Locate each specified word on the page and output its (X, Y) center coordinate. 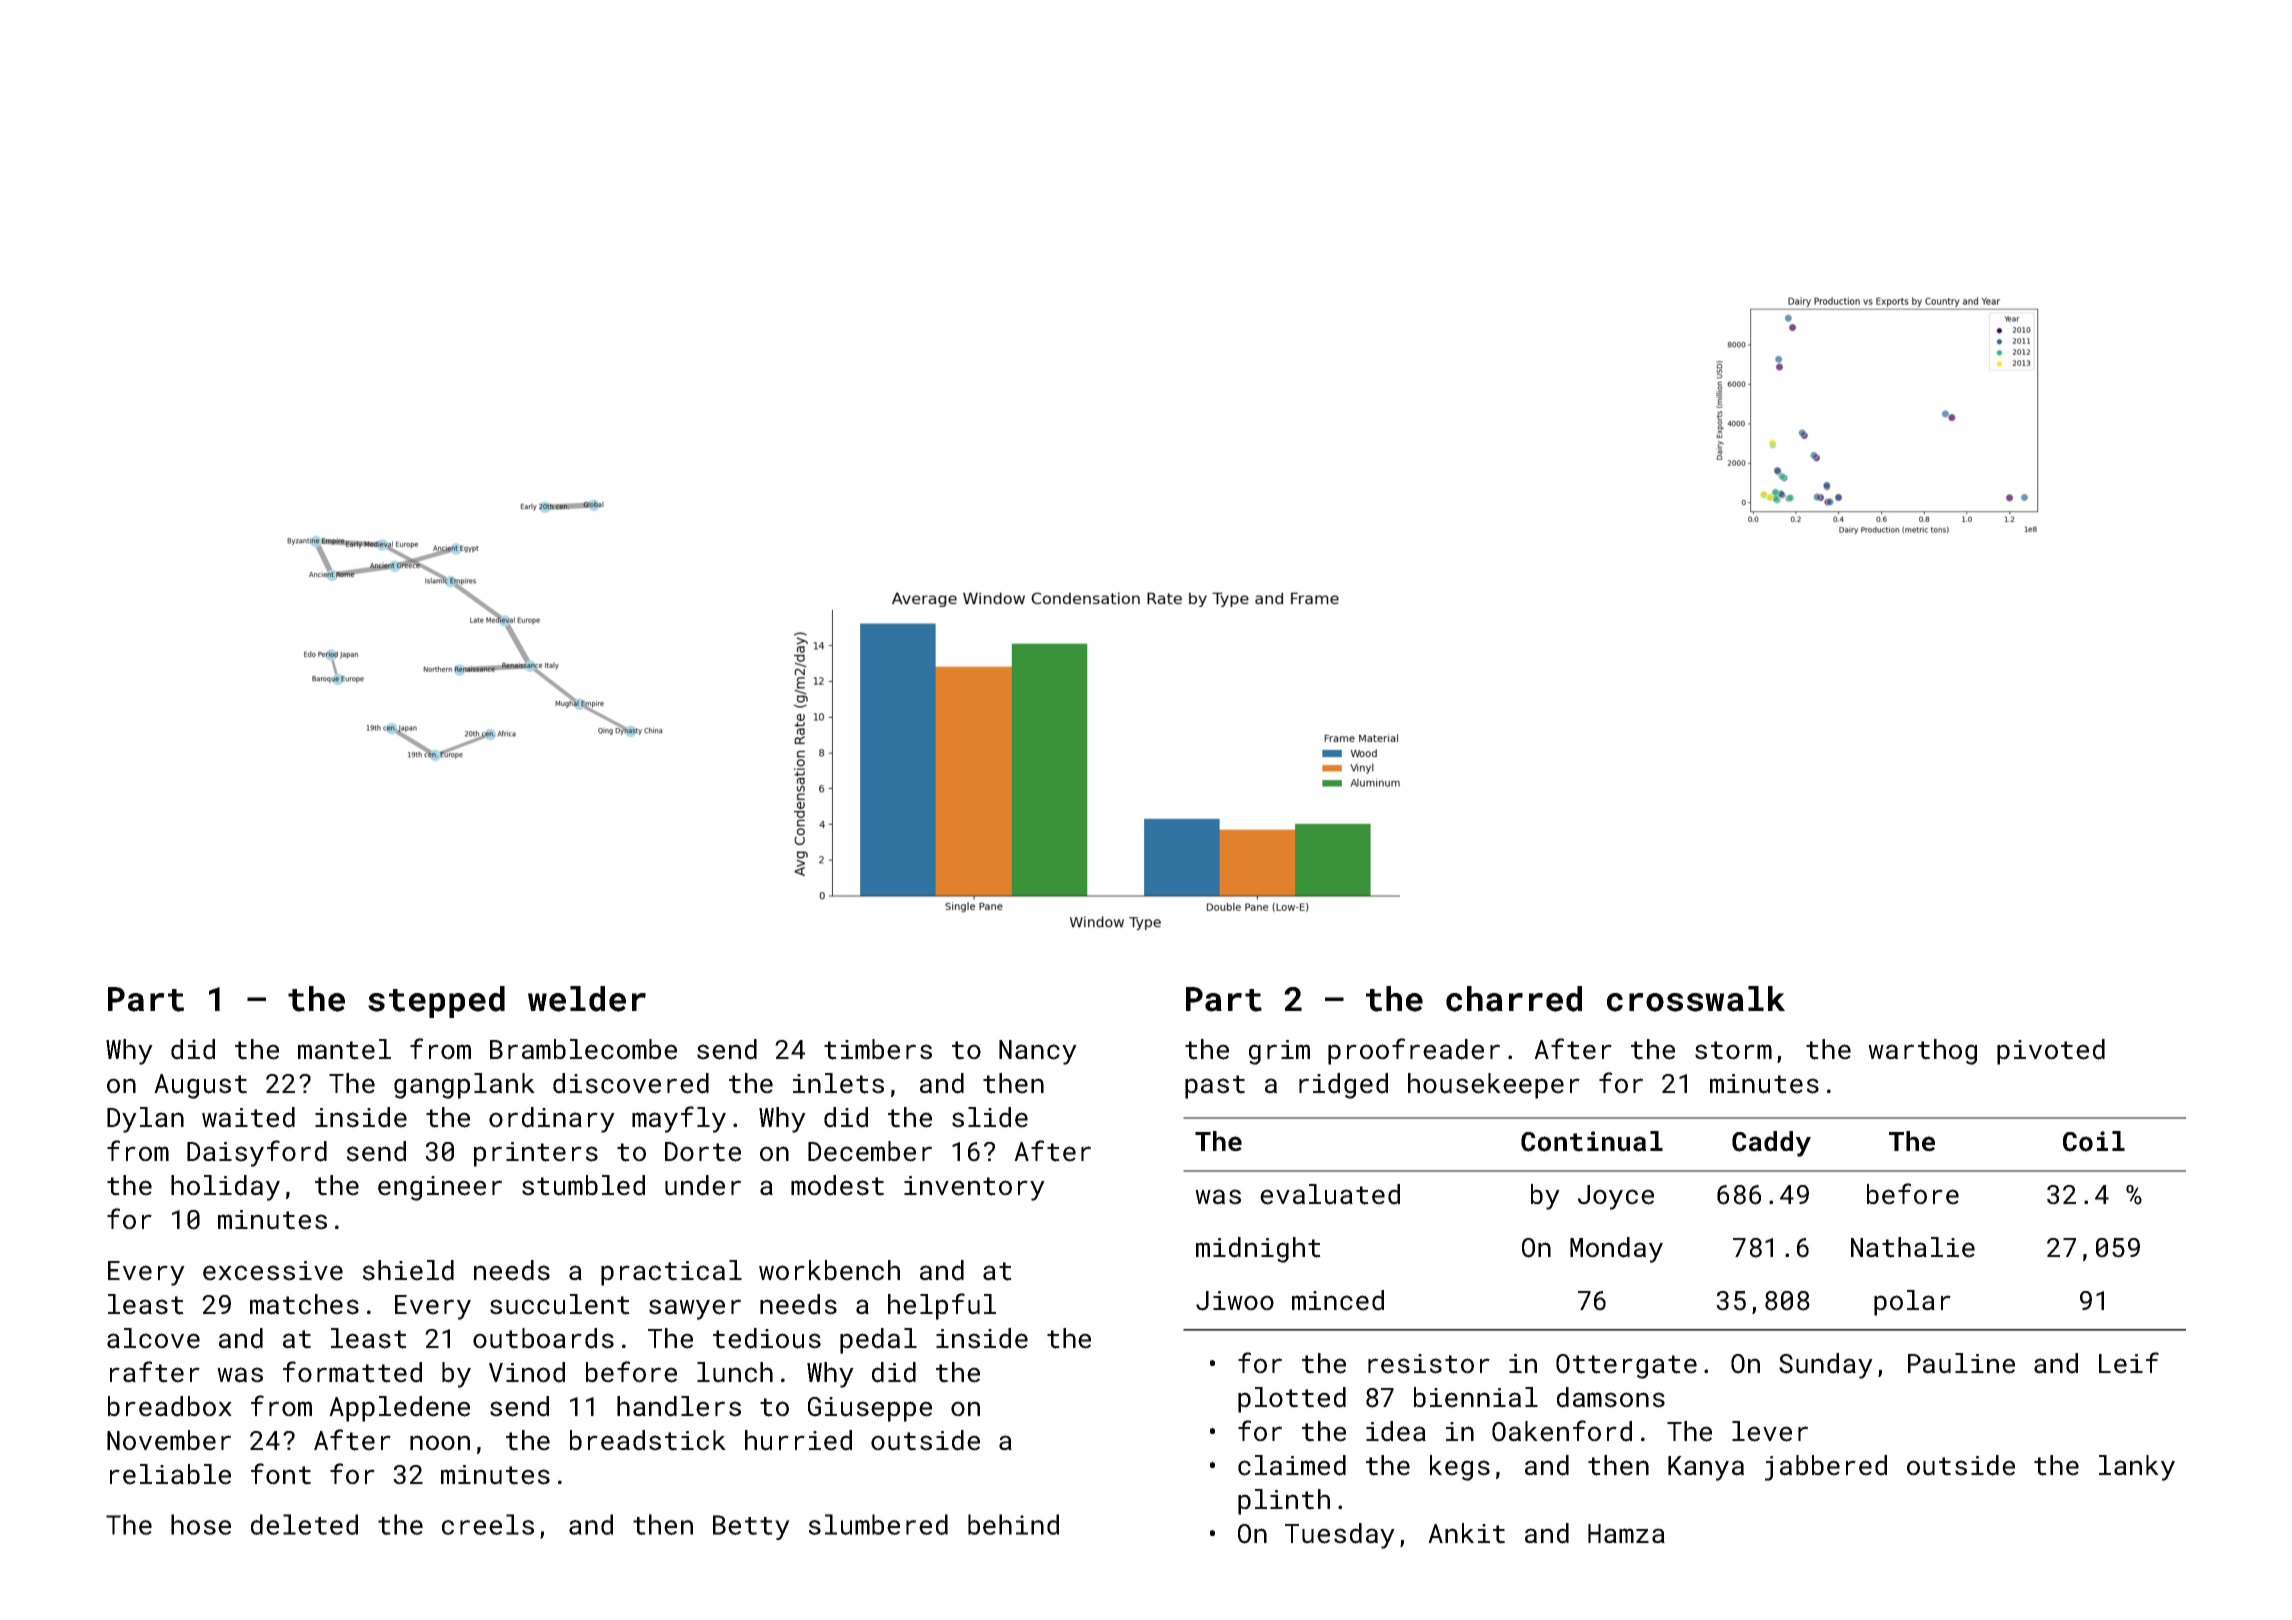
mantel (344, 1049)
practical (671, 1273)
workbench (829, 1270)
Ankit (1466, 1533)
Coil (2094, 1141)
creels (488, 1524)
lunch (735, 1372)
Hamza (1626, 1534)
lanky (2137, 1468)
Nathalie (1913, 1247)
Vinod (527, 1372)
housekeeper (1494, 1086)
